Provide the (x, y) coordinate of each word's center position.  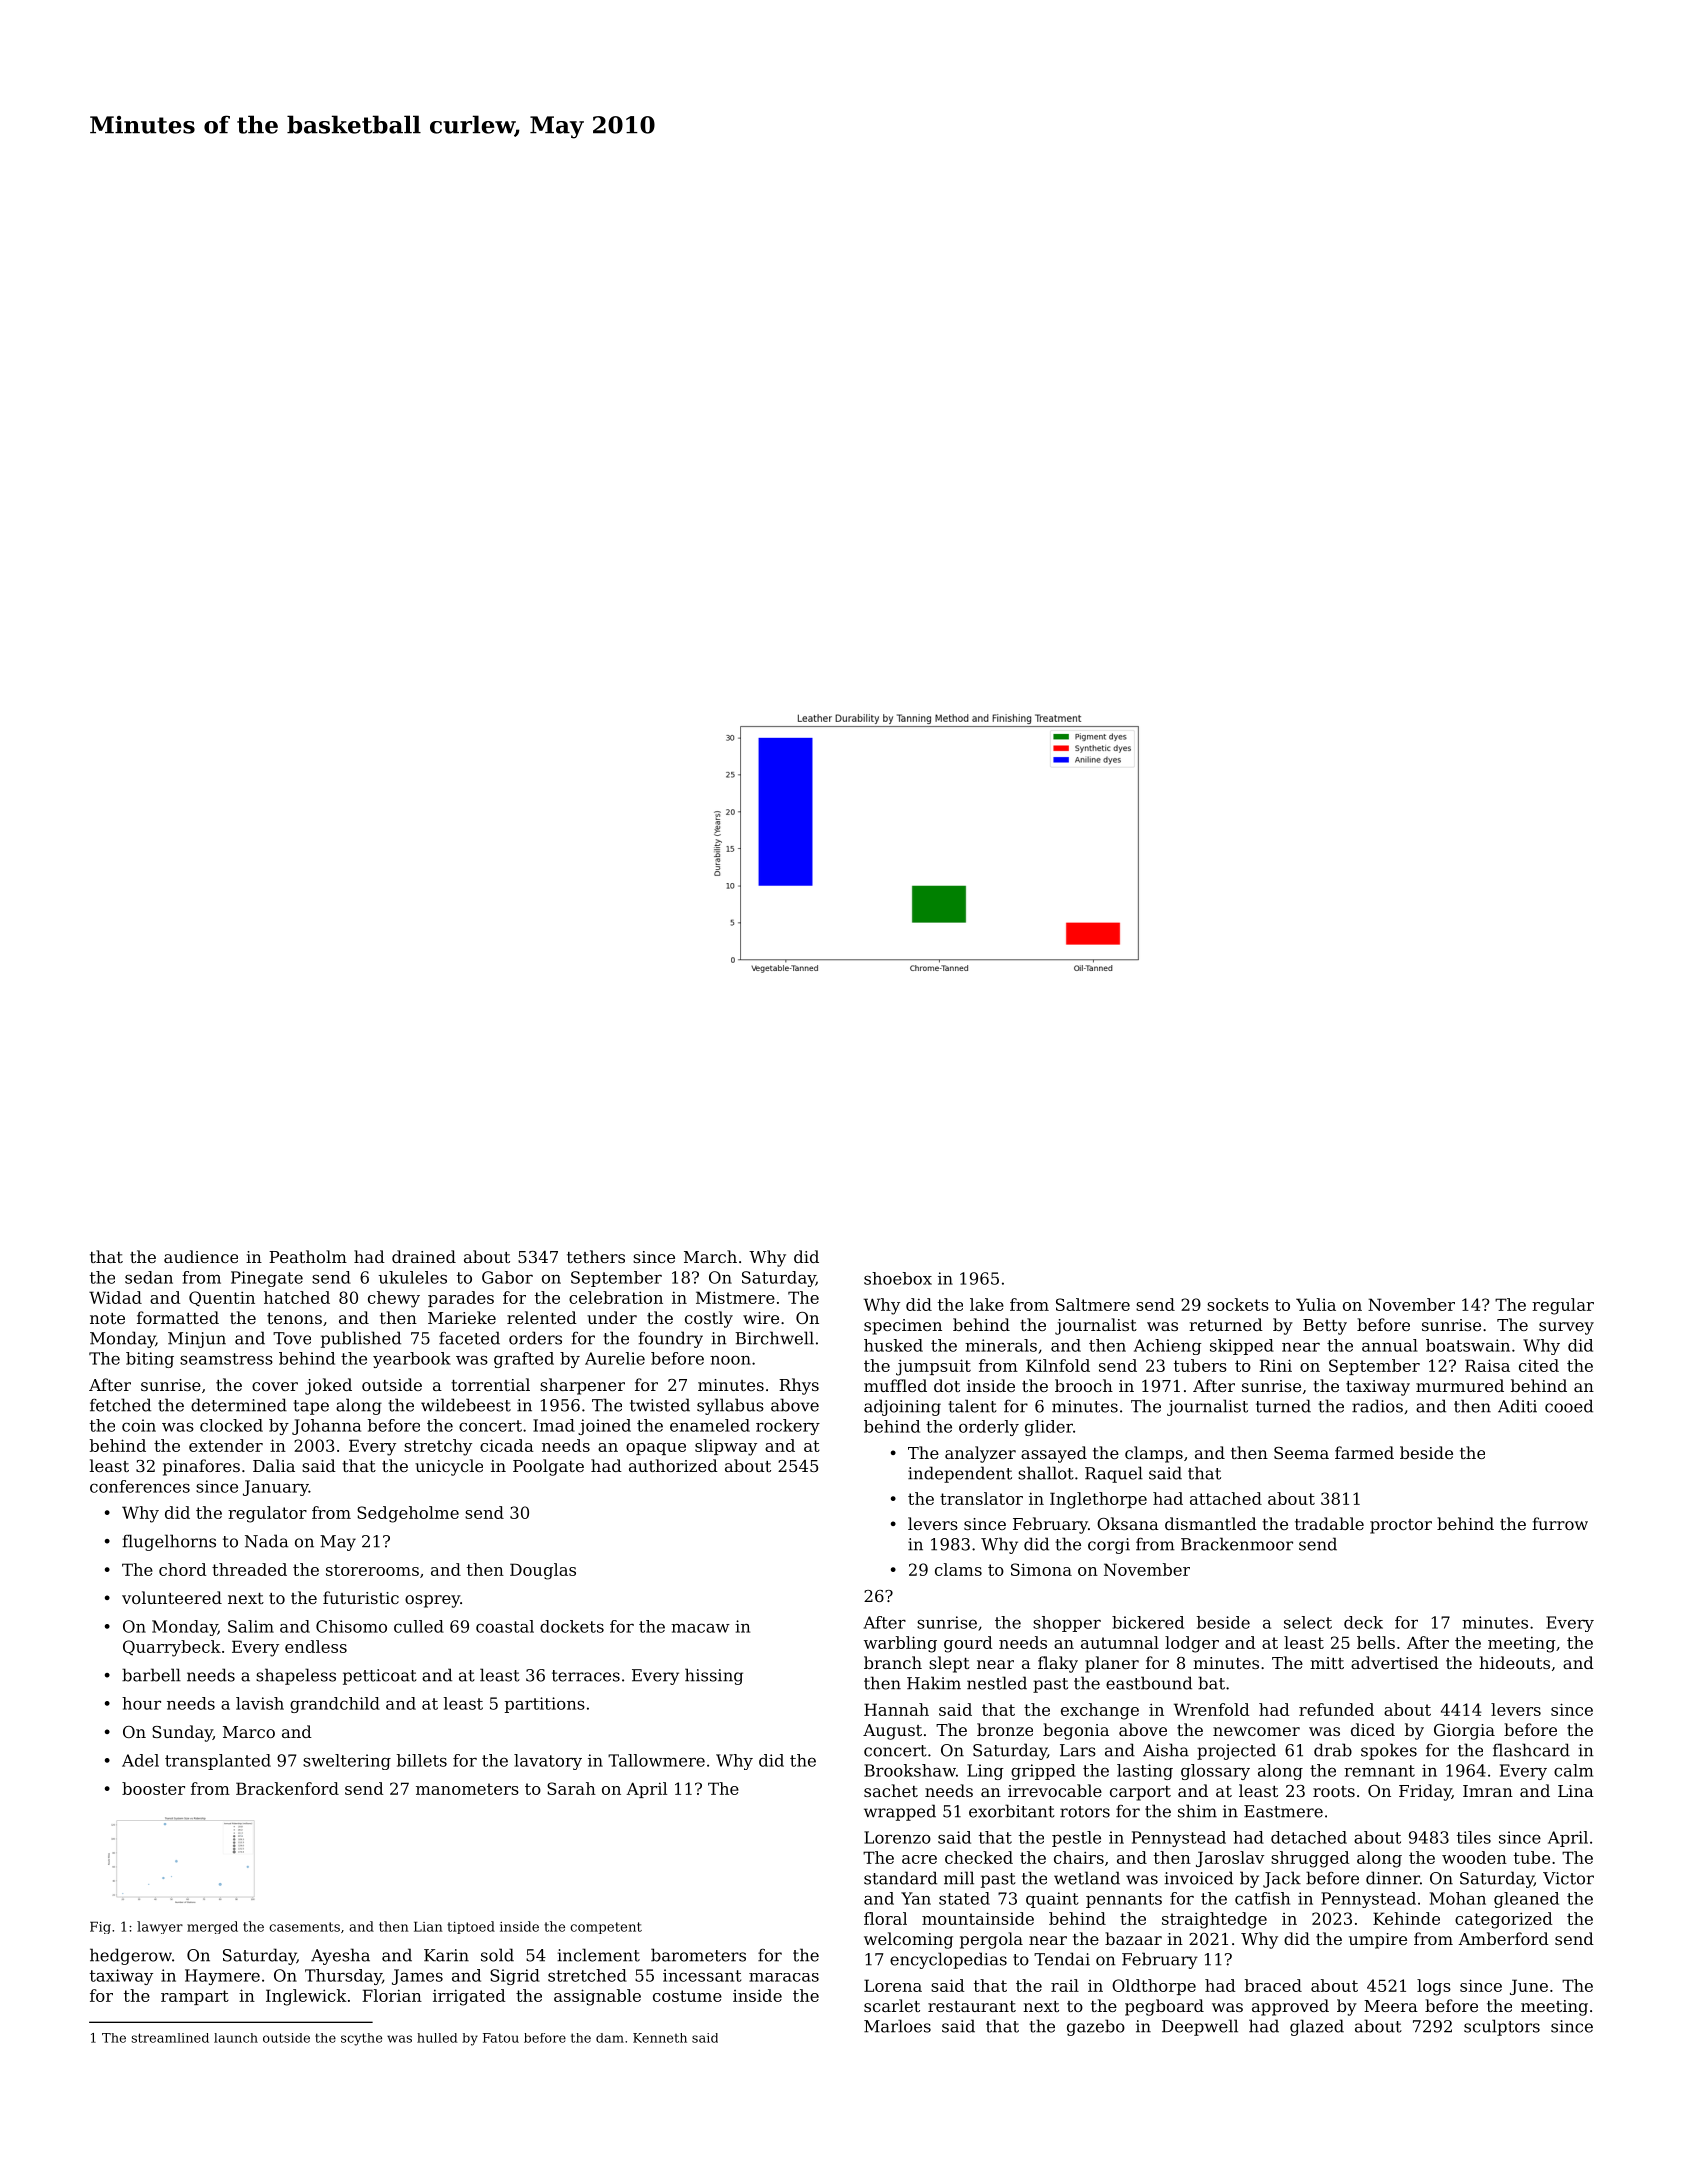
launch (236, 2038)
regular (1563, 1306)
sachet (891, 1790)
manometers (467, 1789)
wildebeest (466, 1405)
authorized (673, 1465)
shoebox (898, 1278)
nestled (997, 1683)
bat (1211, 1683)
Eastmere (1283, 1811)
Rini (1275, 1365)
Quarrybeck (172, 1648)
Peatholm (308, 1256)
